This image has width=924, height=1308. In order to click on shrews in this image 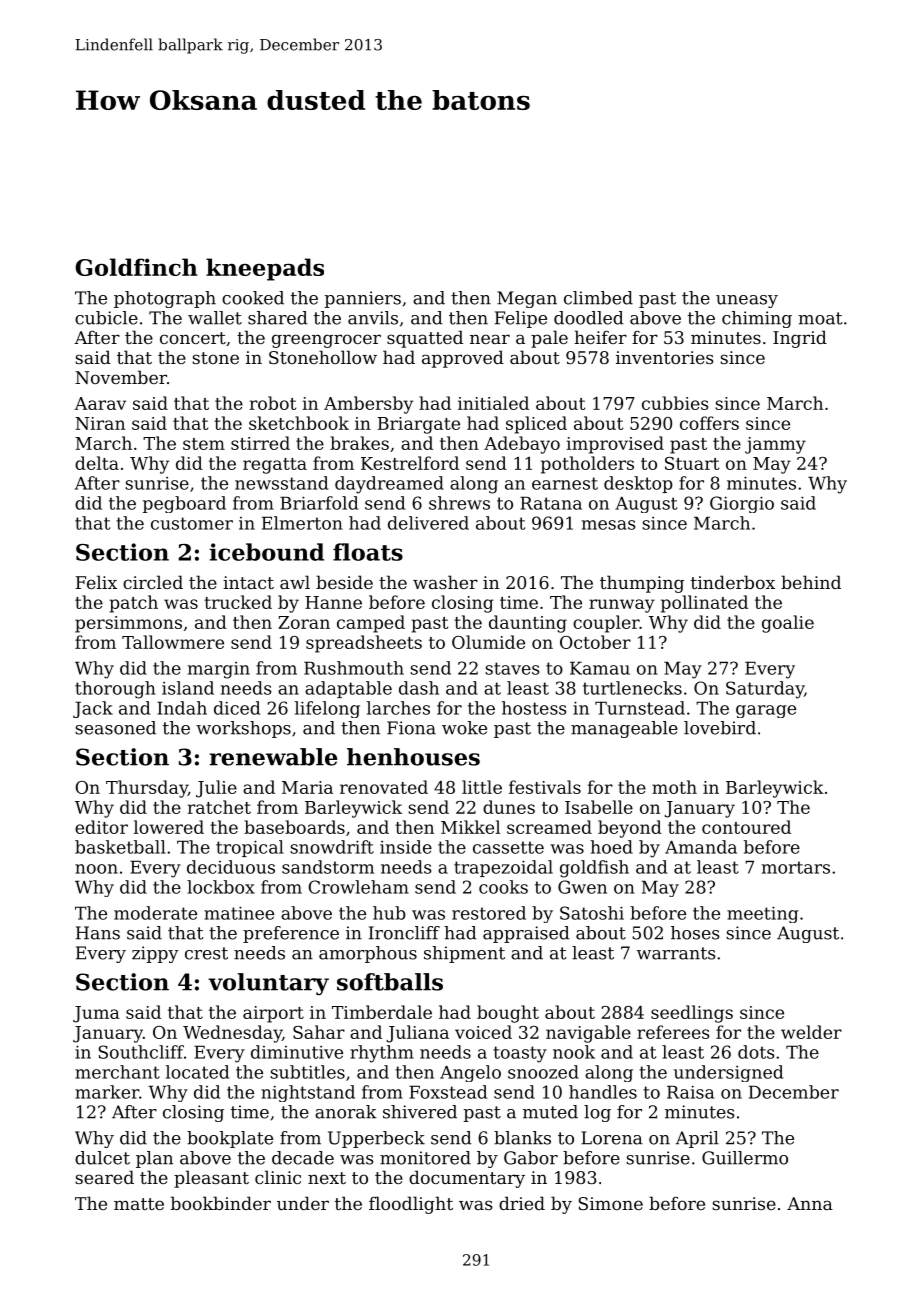, I will do `click(459, 503)`.
